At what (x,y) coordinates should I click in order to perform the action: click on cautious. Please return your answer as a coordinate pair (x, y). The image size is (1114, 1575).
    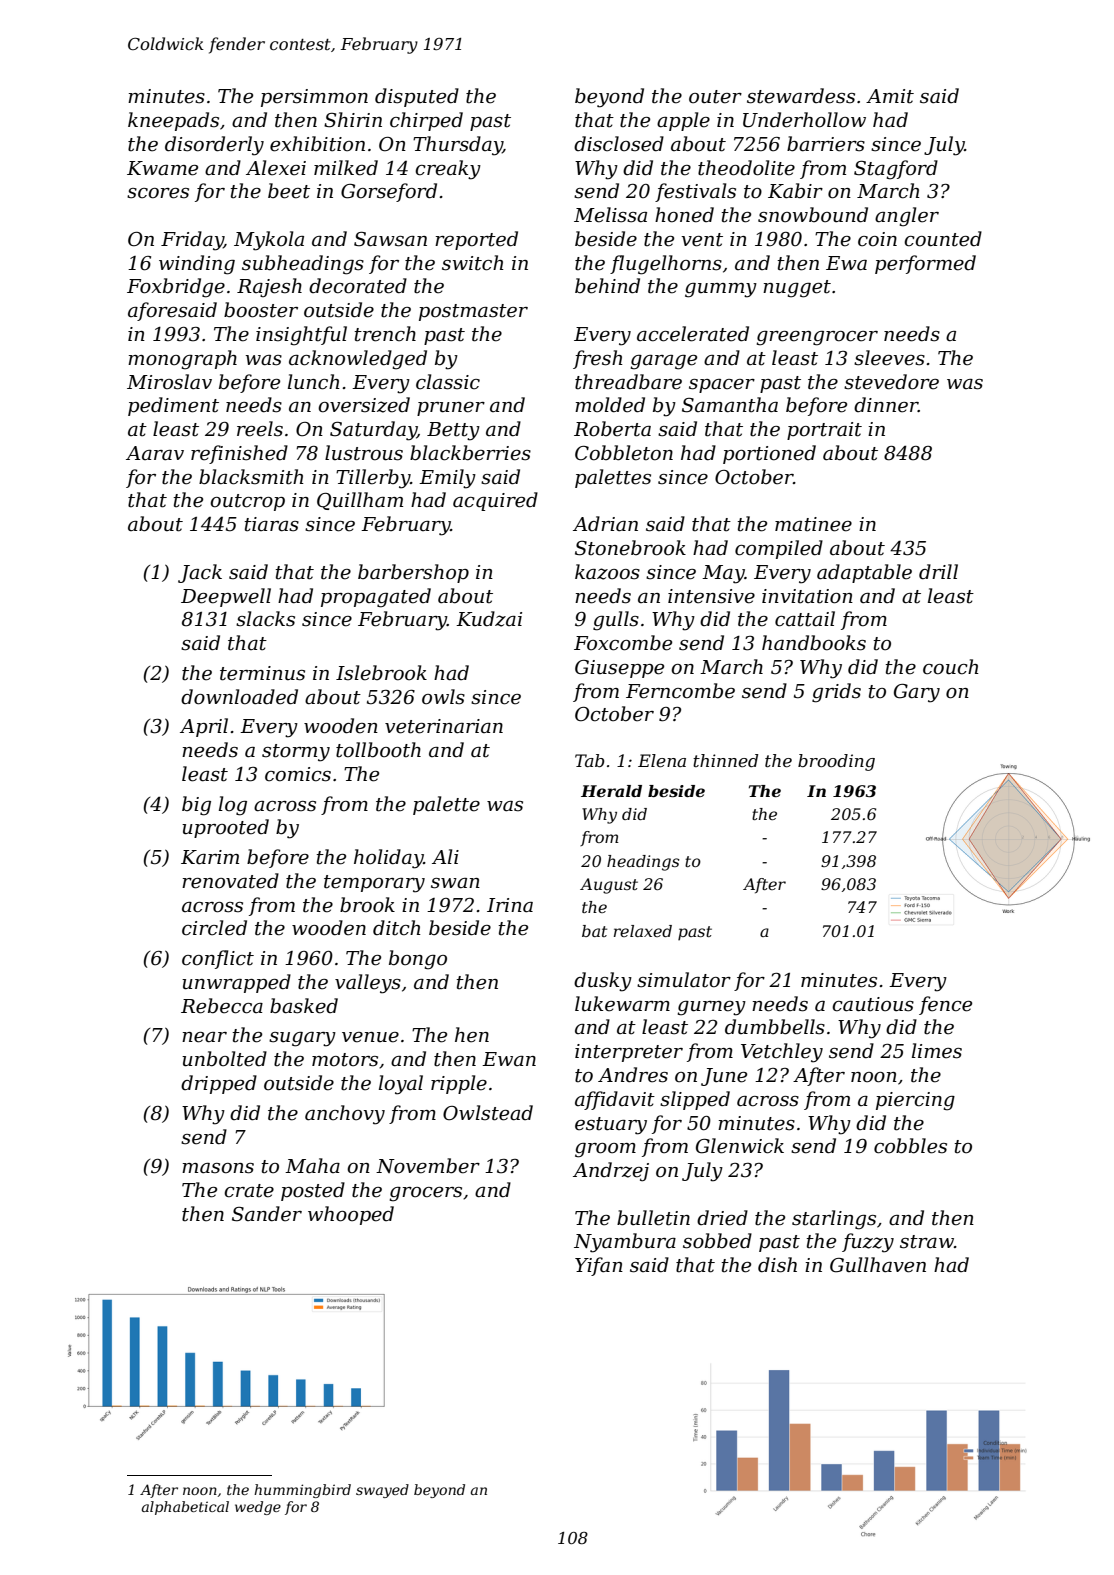
    Looking at the image, I should click on (873, 1004).
